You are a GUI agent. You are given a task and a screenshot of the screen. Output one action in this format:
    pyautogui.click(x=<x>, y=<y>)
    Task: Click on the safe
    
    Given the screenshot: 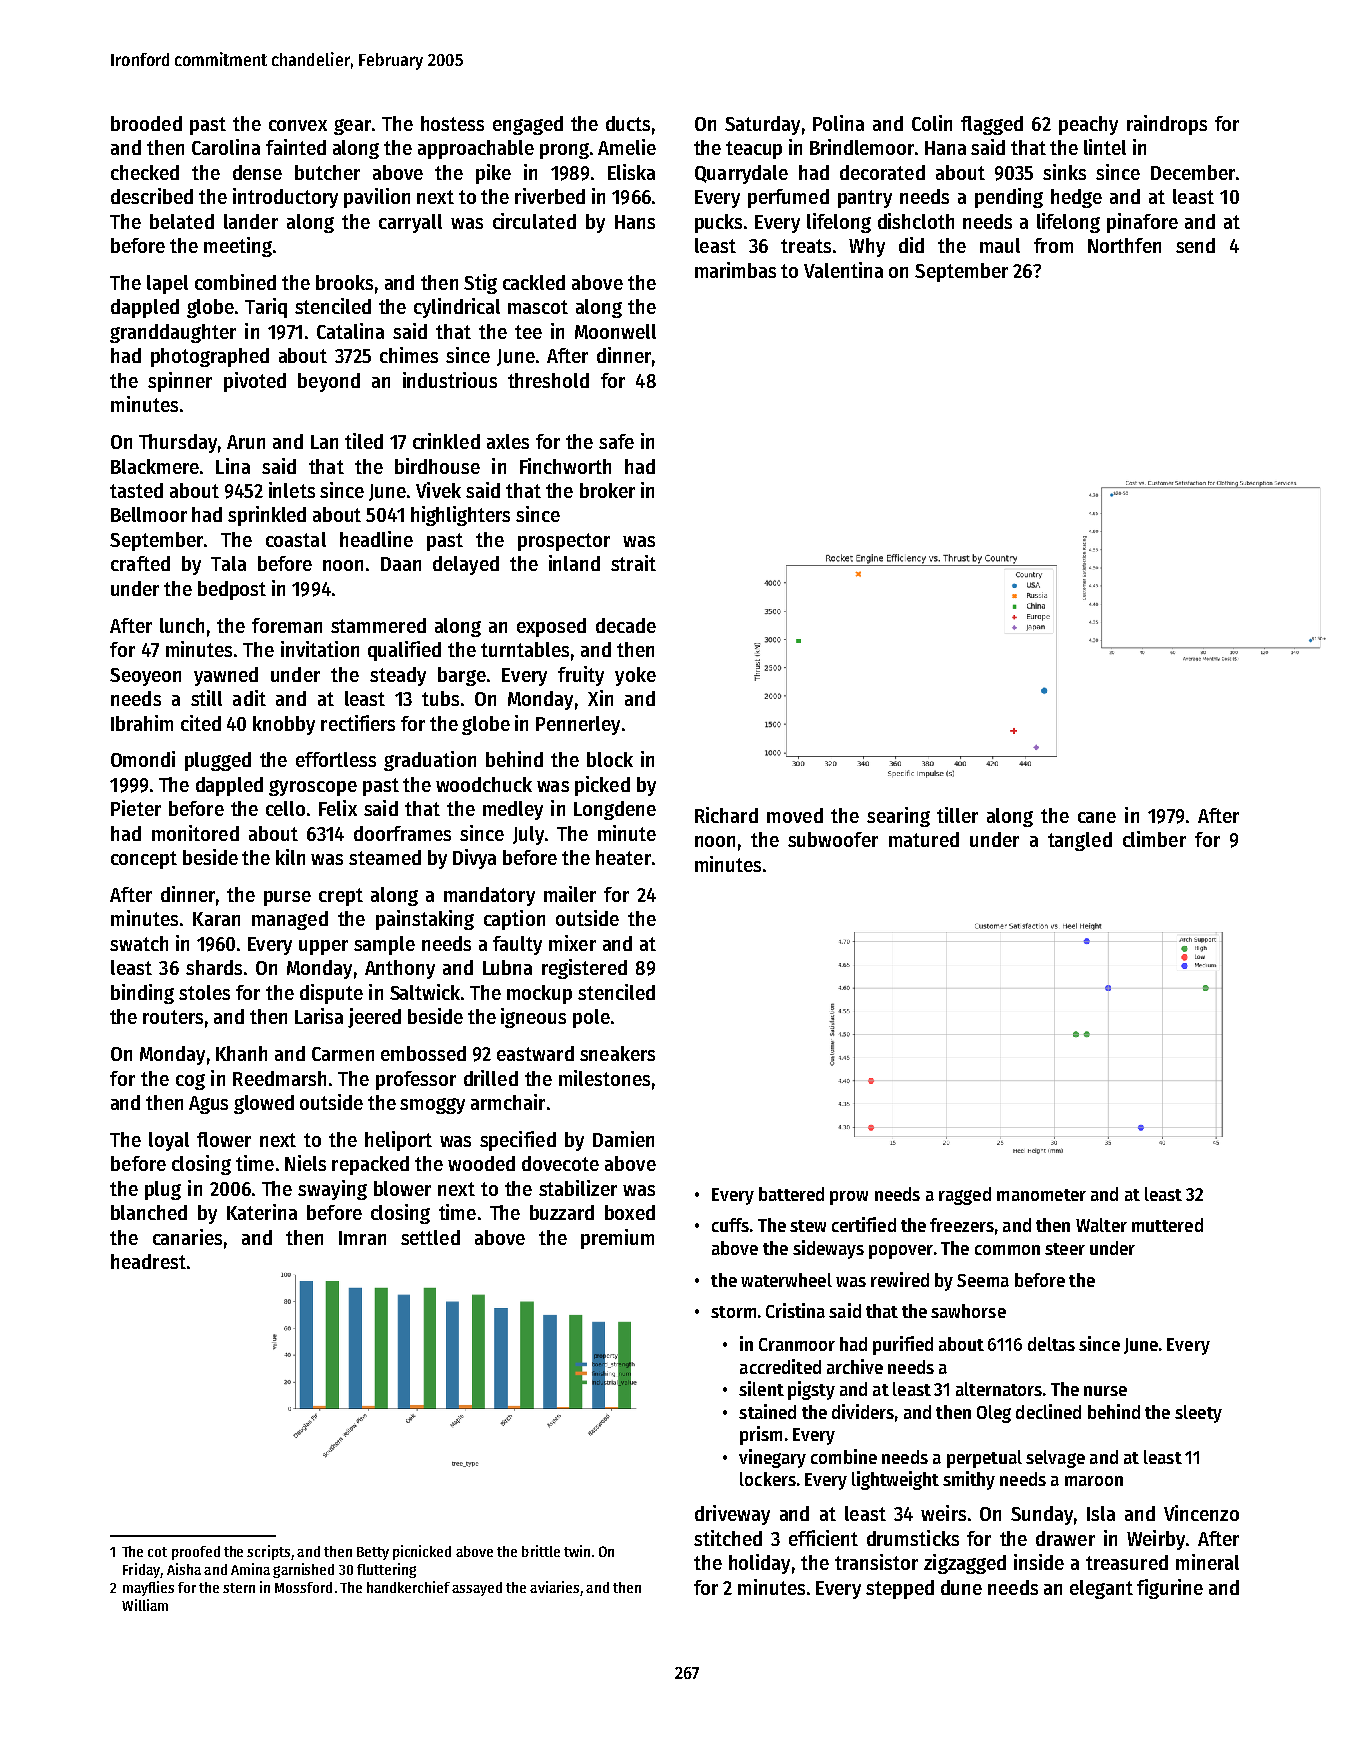 What is the action you would take?
    pyautogui.click(x=616, y=441)
